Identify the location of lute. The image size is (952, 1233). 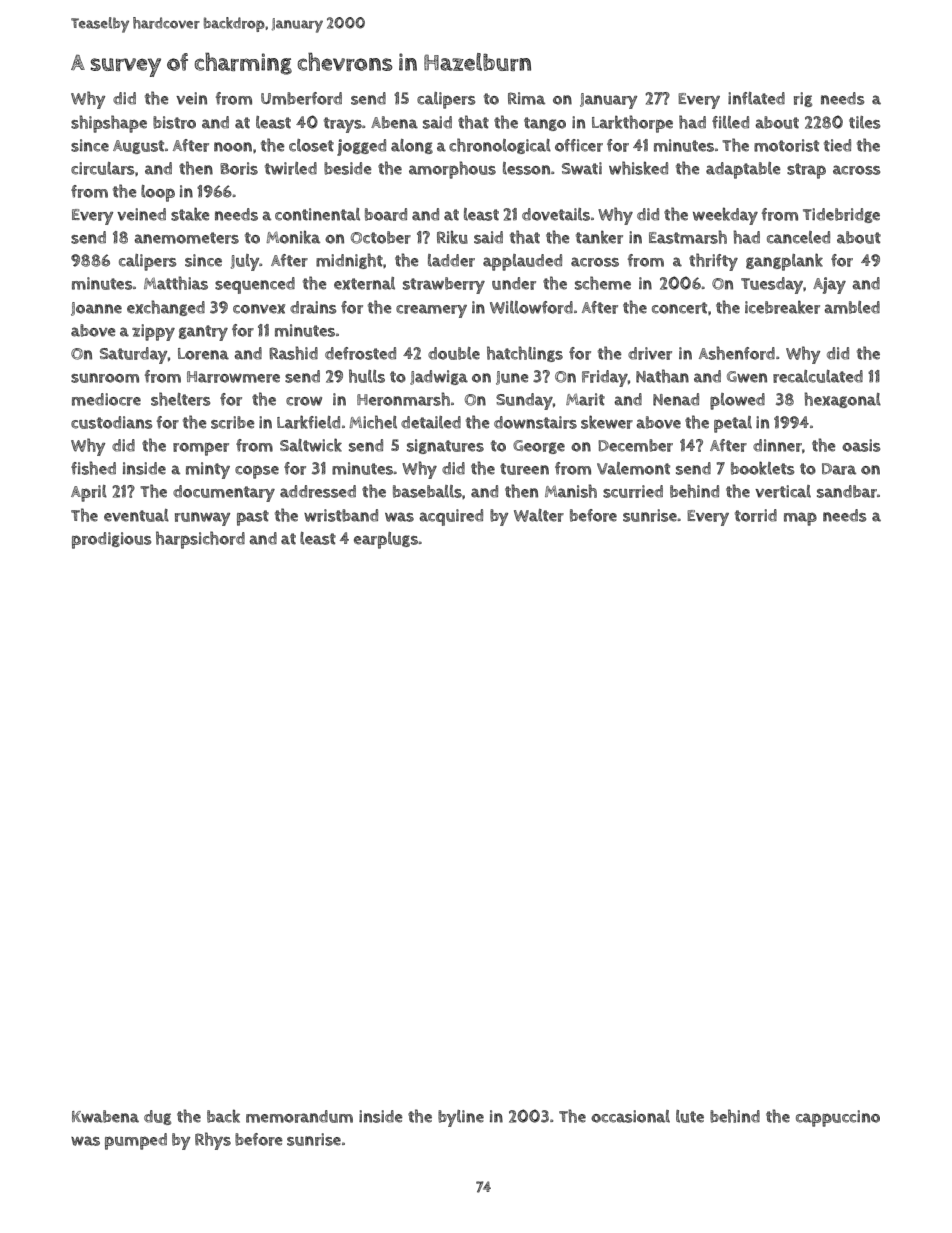
(690, 1116).
